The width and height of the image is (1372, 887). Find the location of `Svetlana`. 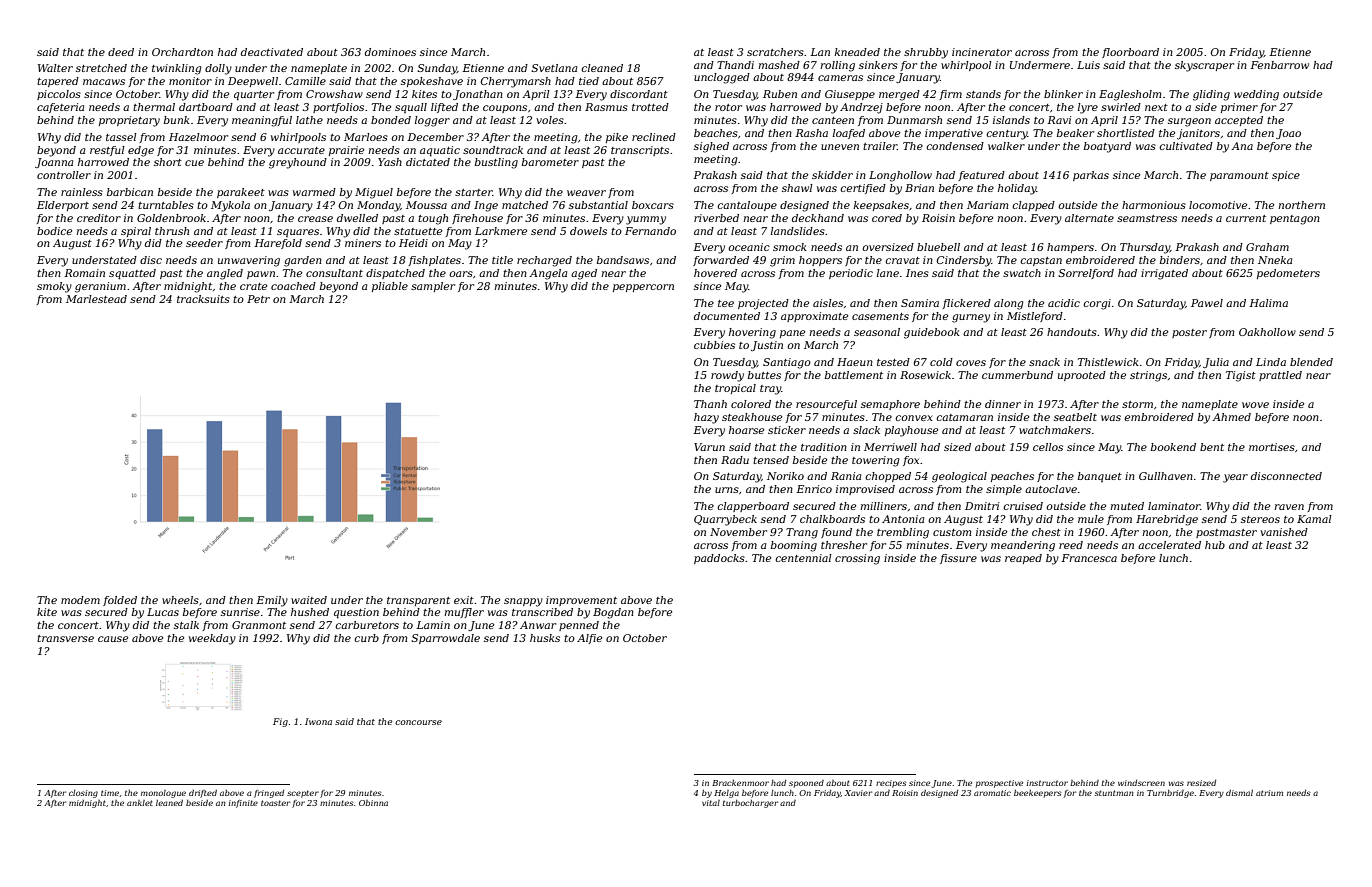

Svetlana is located at coordinates (554, 68).
